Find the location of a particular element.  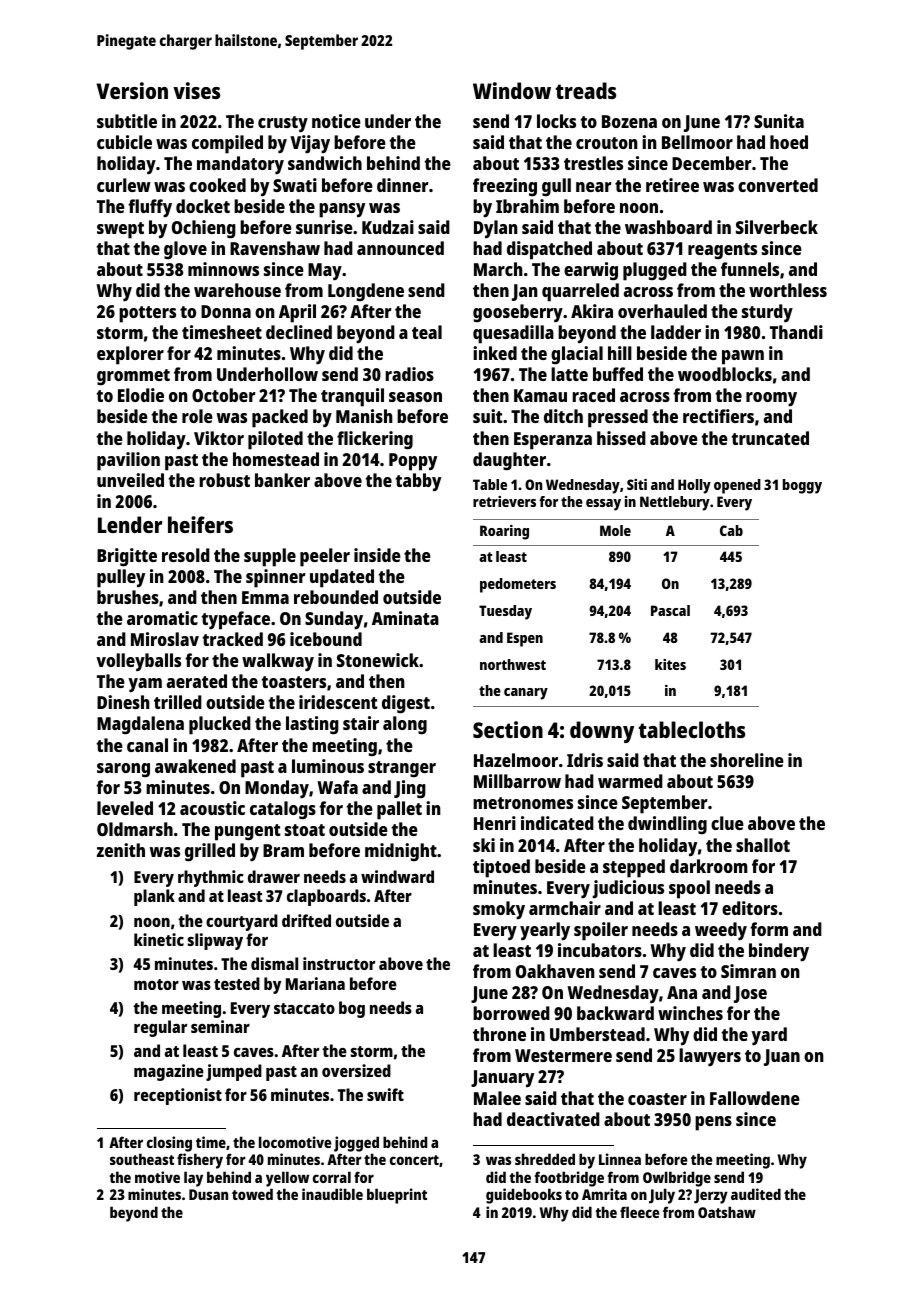

instructor is located at coordinates (339, 963).
